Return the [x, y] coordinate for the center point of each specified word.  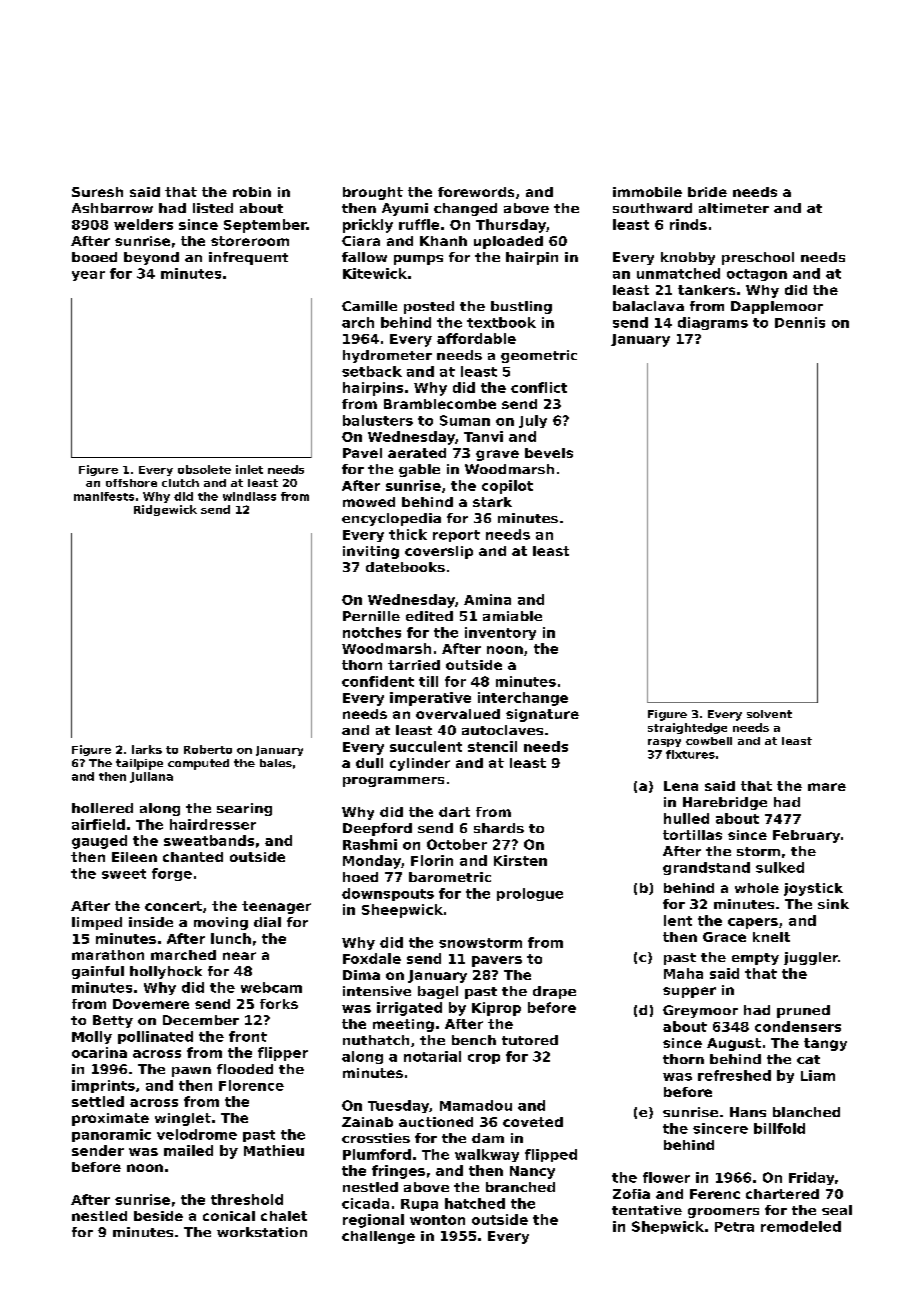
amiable [512, 616]
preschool [758, 258]
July [533, 421]
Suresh [97, 192]
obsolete [204, 469]
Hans [748, 1112]
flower [666, 1177]
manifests [104, 496]
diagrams [713, 323]
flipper [283, 1054]
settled [98, 1101]
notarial [432, 1056]
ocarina [99, 1052]
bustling [521, 307]
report [456, 536]
